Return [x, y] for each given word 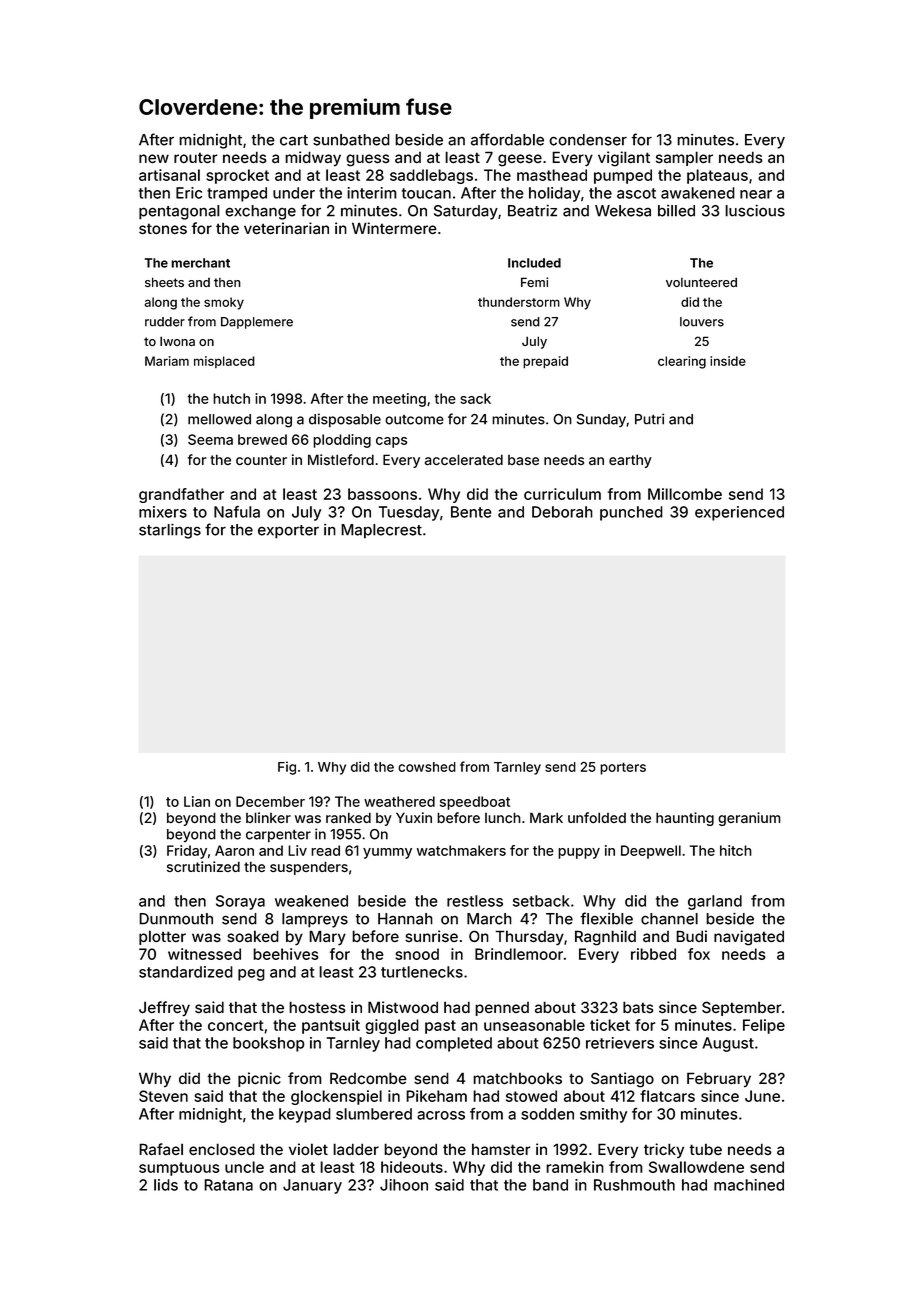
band [550, 1185]
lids [166, 1185]
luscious [755, 211]
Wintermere [394, 228]
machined [749, 1185]
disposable [345, 420]
